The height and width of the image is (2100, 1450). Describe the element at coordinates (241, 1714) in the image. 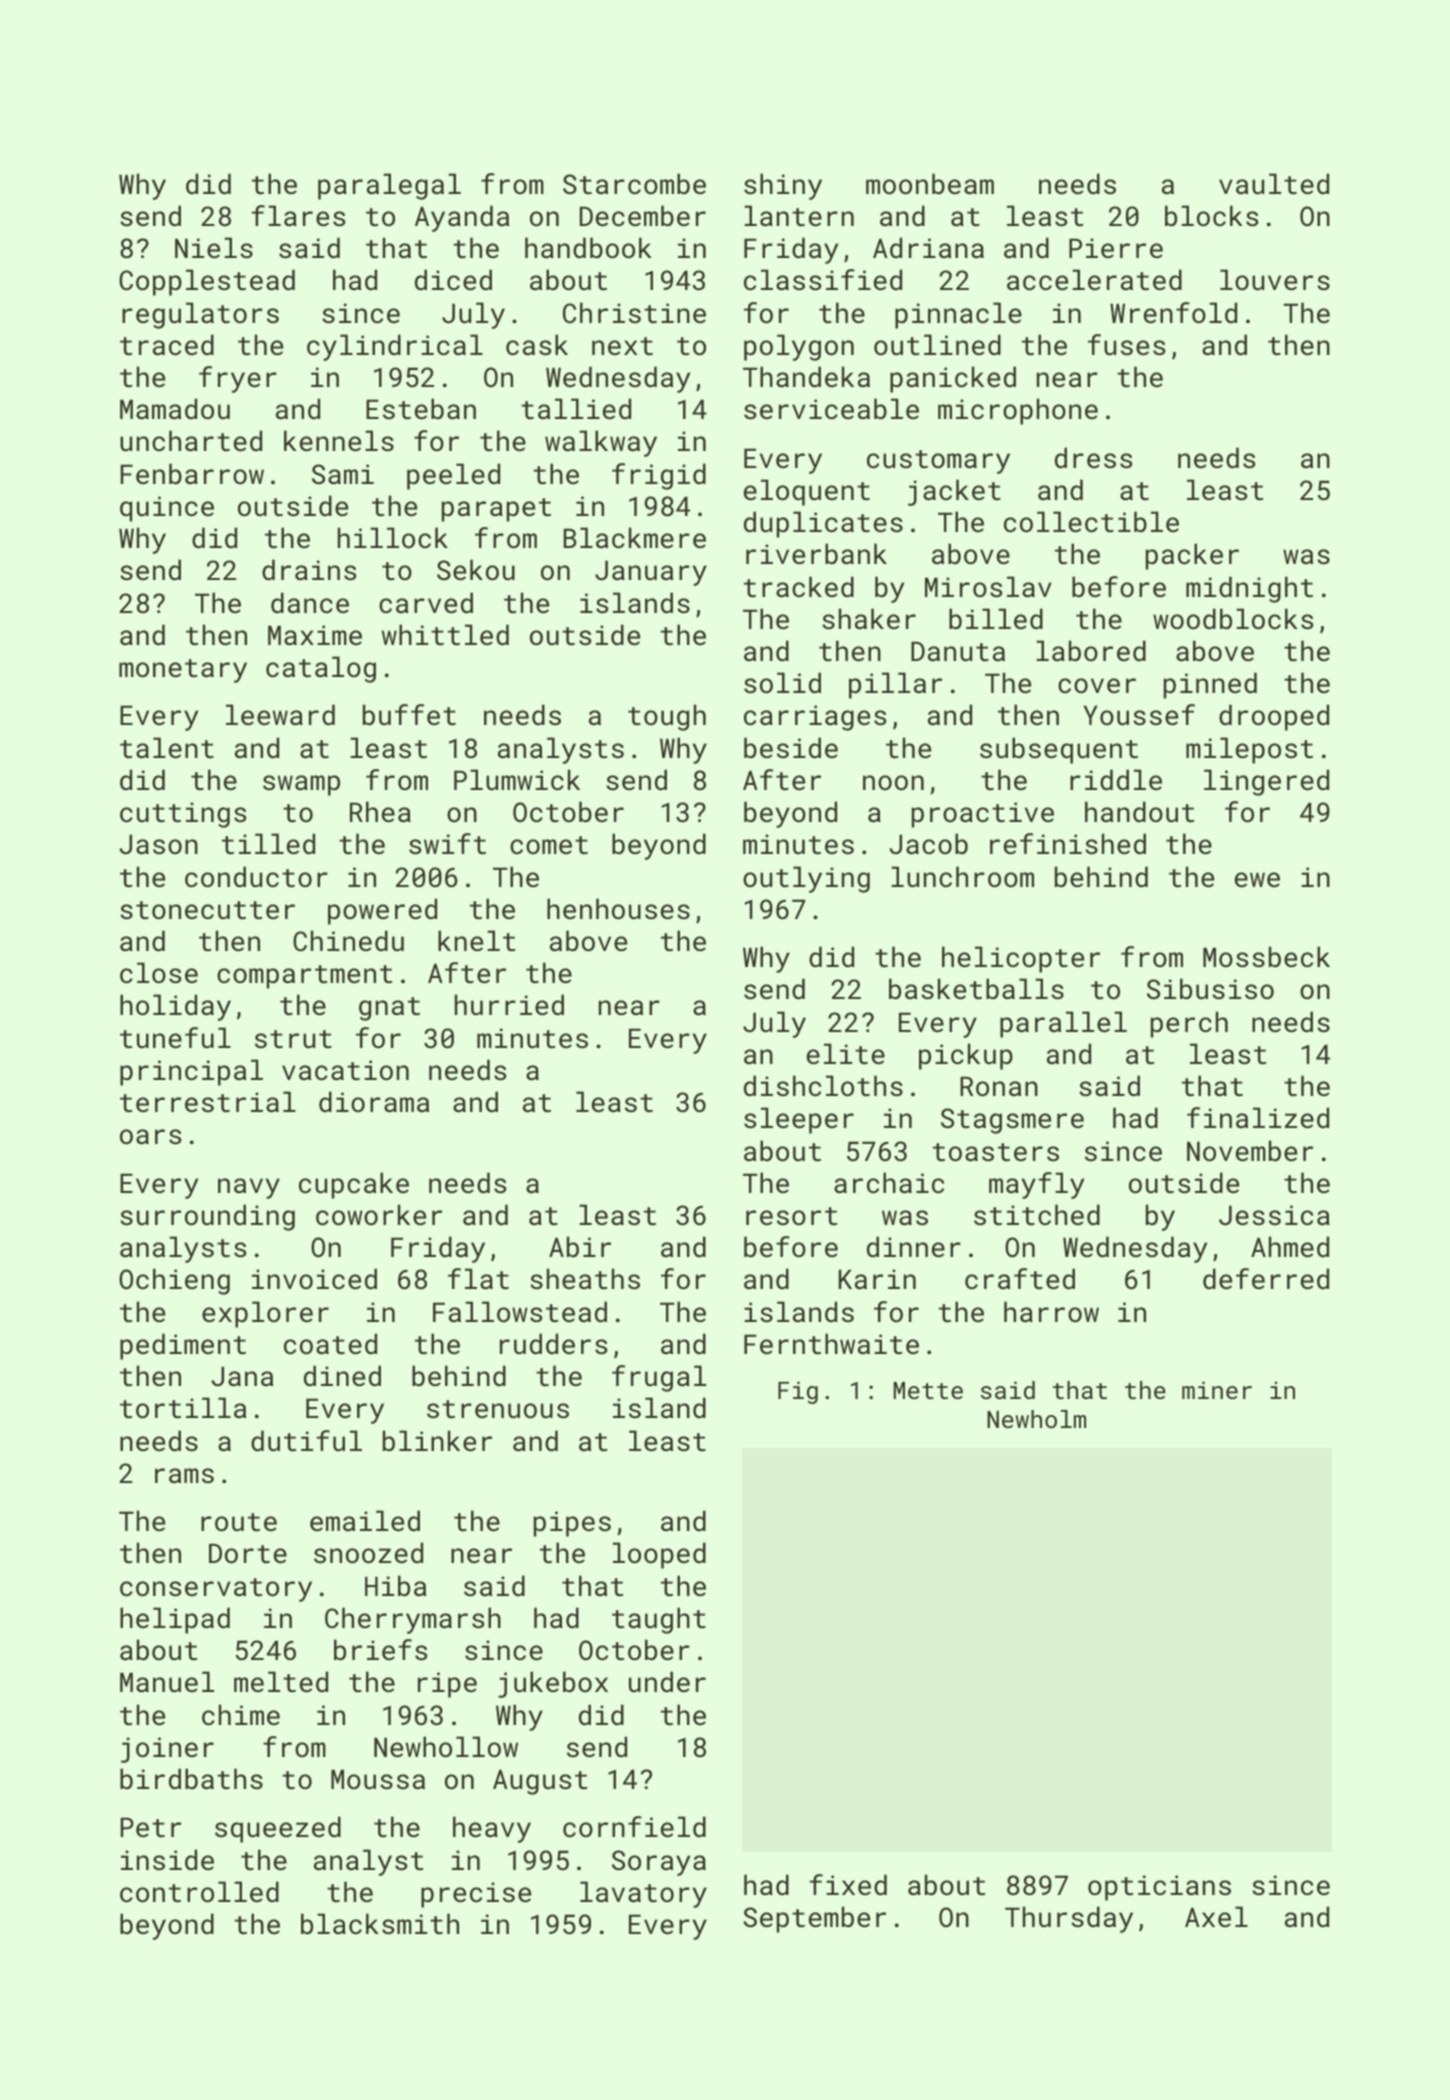

I see `chime` at that location.
